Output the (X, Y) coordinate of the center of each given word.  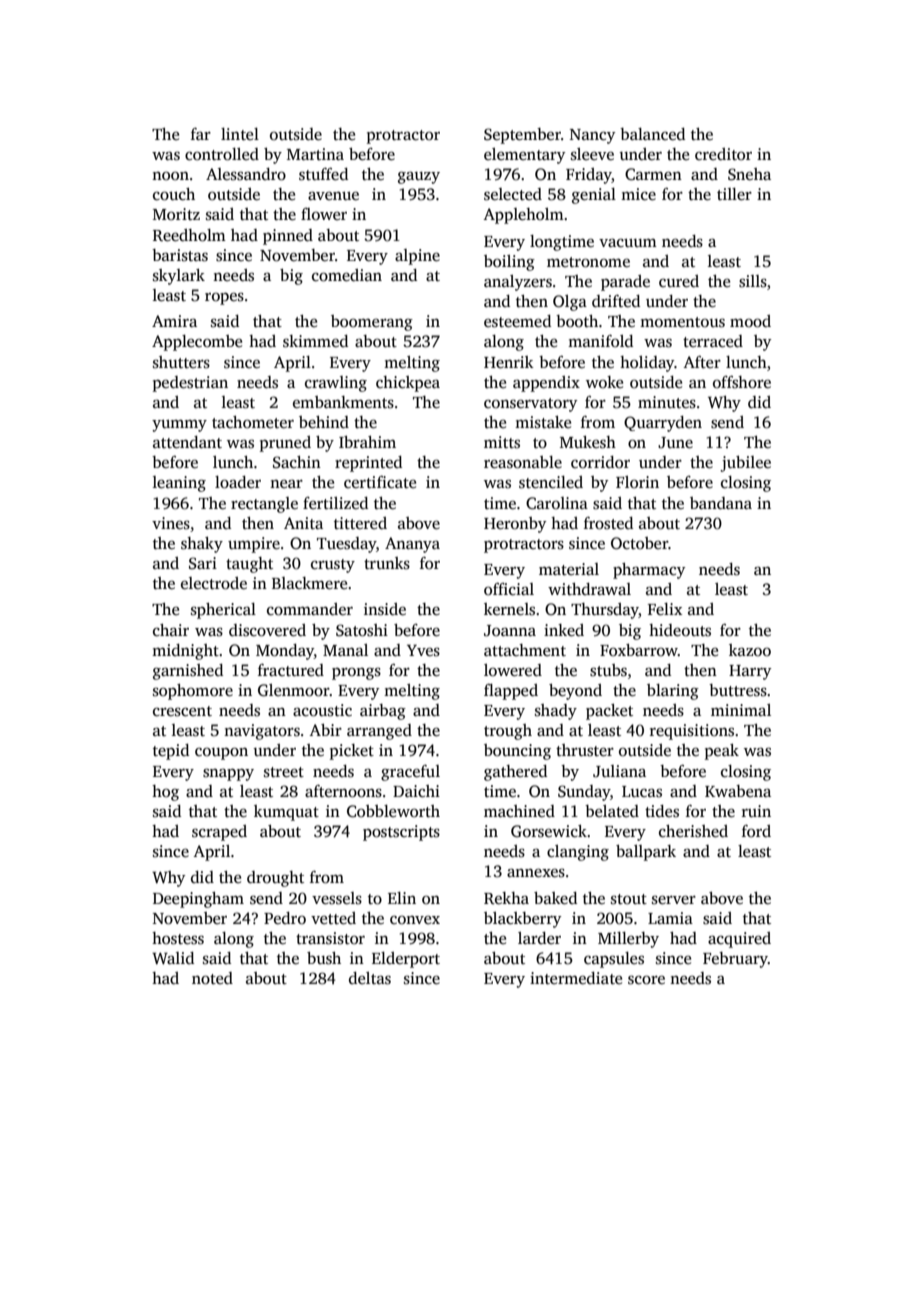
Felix (665, 609)
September (522, 136)
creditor (723, 154)
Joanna (510, 631)
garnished (188, 672)
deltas (370, 978)
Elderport (406, 960)
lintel (240, 134)
